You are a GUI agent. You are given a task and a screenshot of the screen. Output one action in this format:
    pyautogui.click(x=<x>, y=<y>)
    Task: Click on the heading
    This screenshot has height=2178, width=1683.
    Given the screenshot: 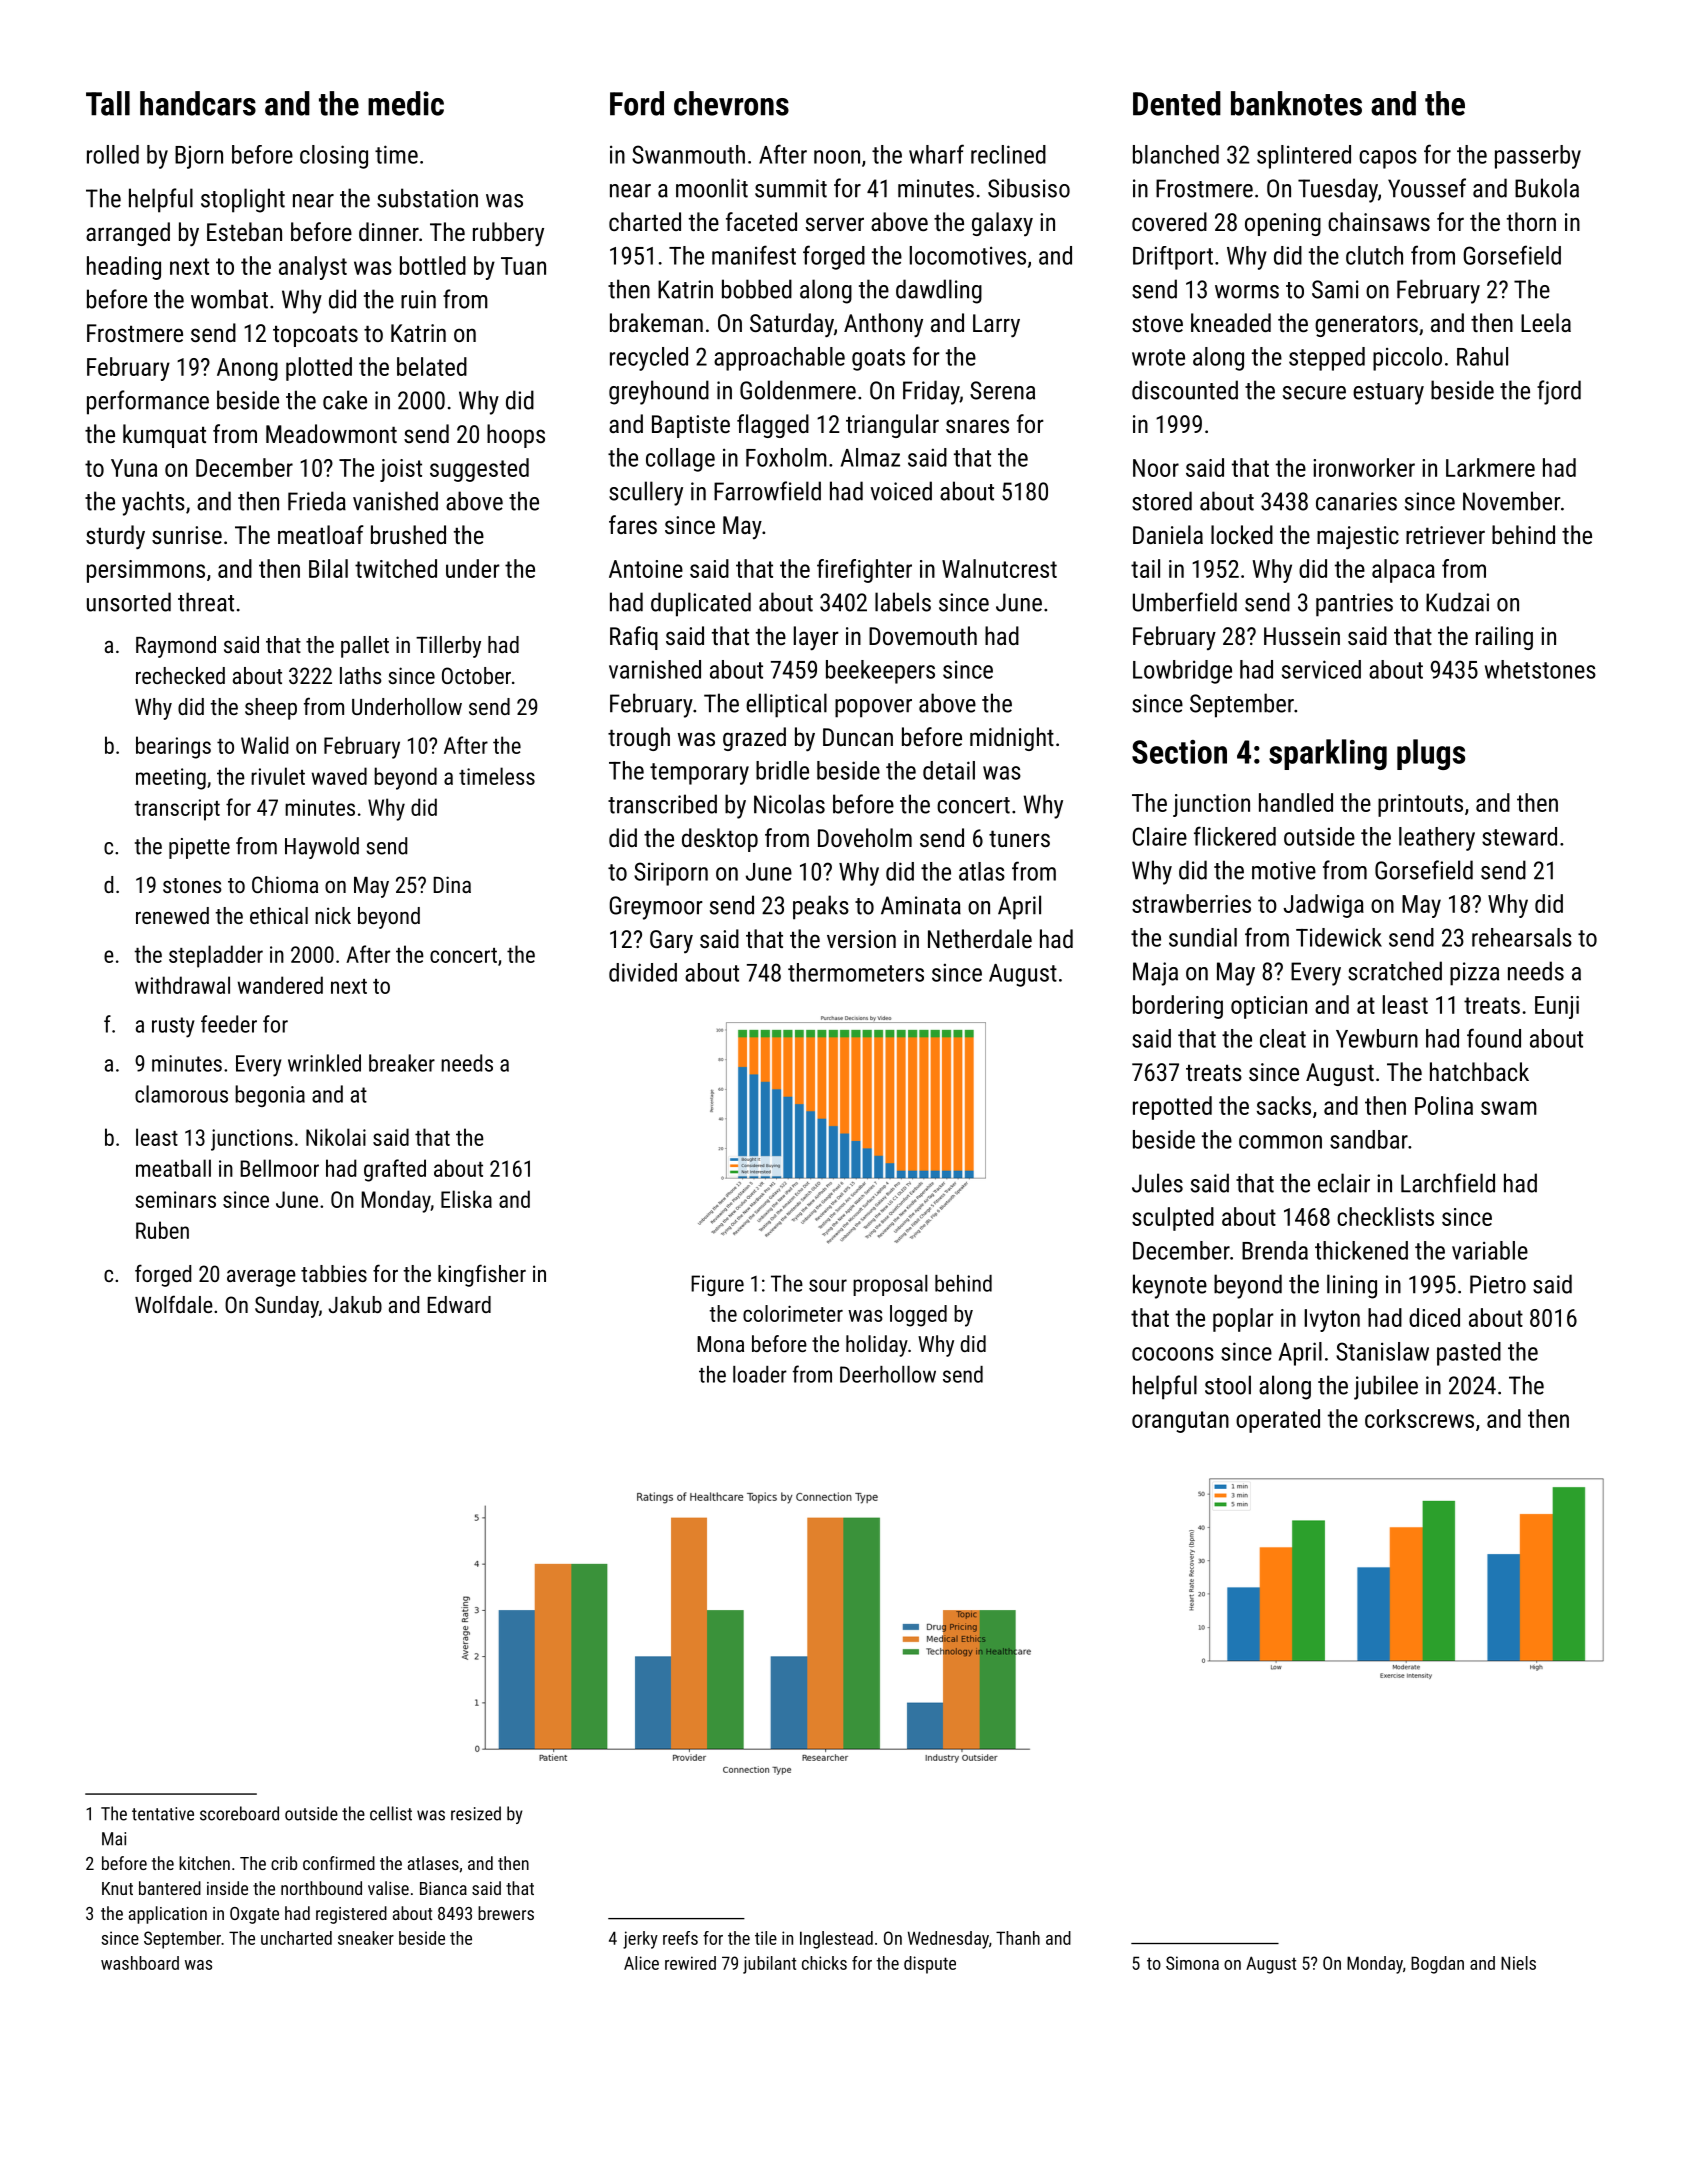 What is the action you would take?
    pyautogui.click(x=124, y=268)
